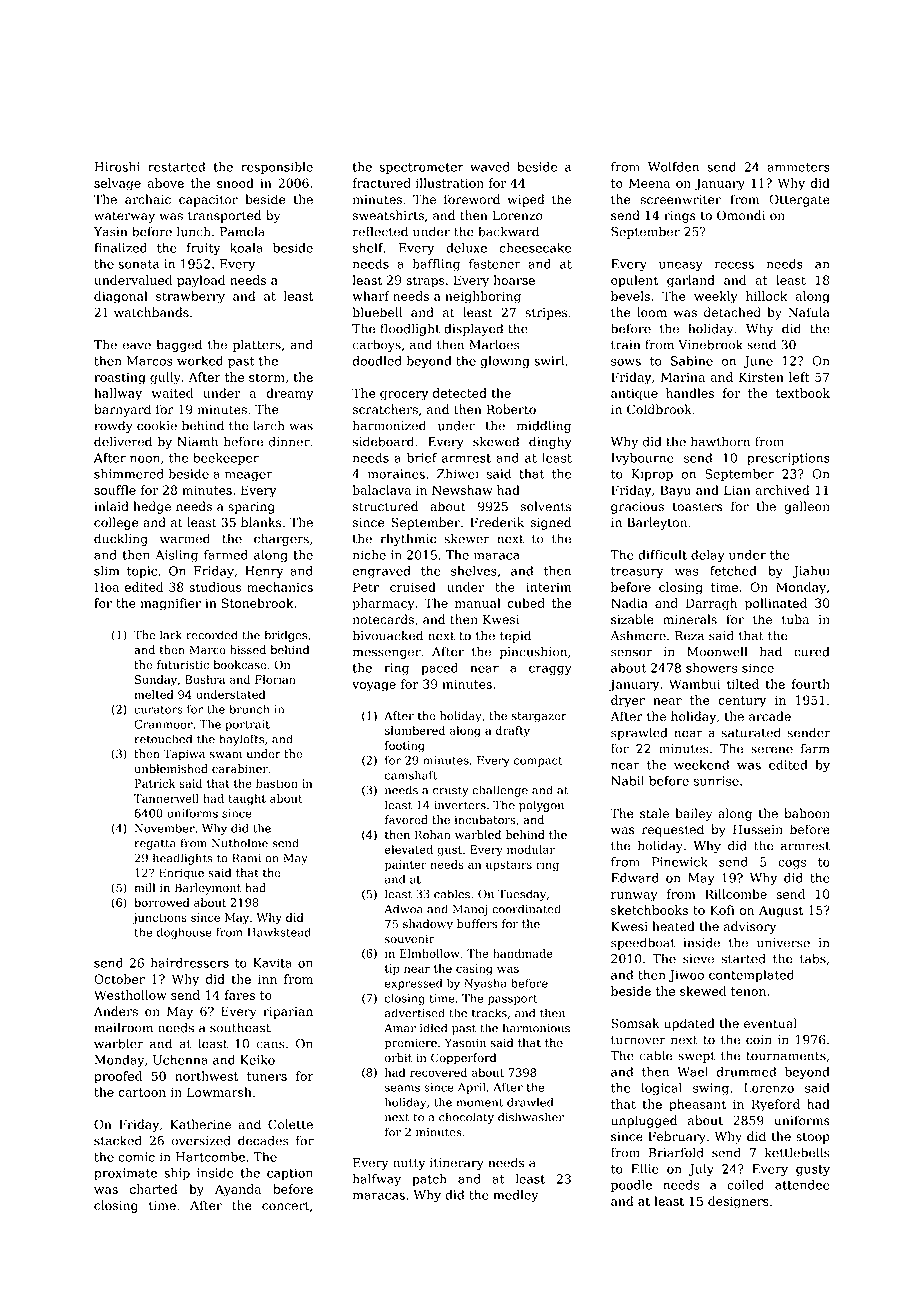 The width and height of the screenshot is (924, 1308). Describe the element at coordinates (190, 963) in the screenshot. I see `hairdressers` at that location.
